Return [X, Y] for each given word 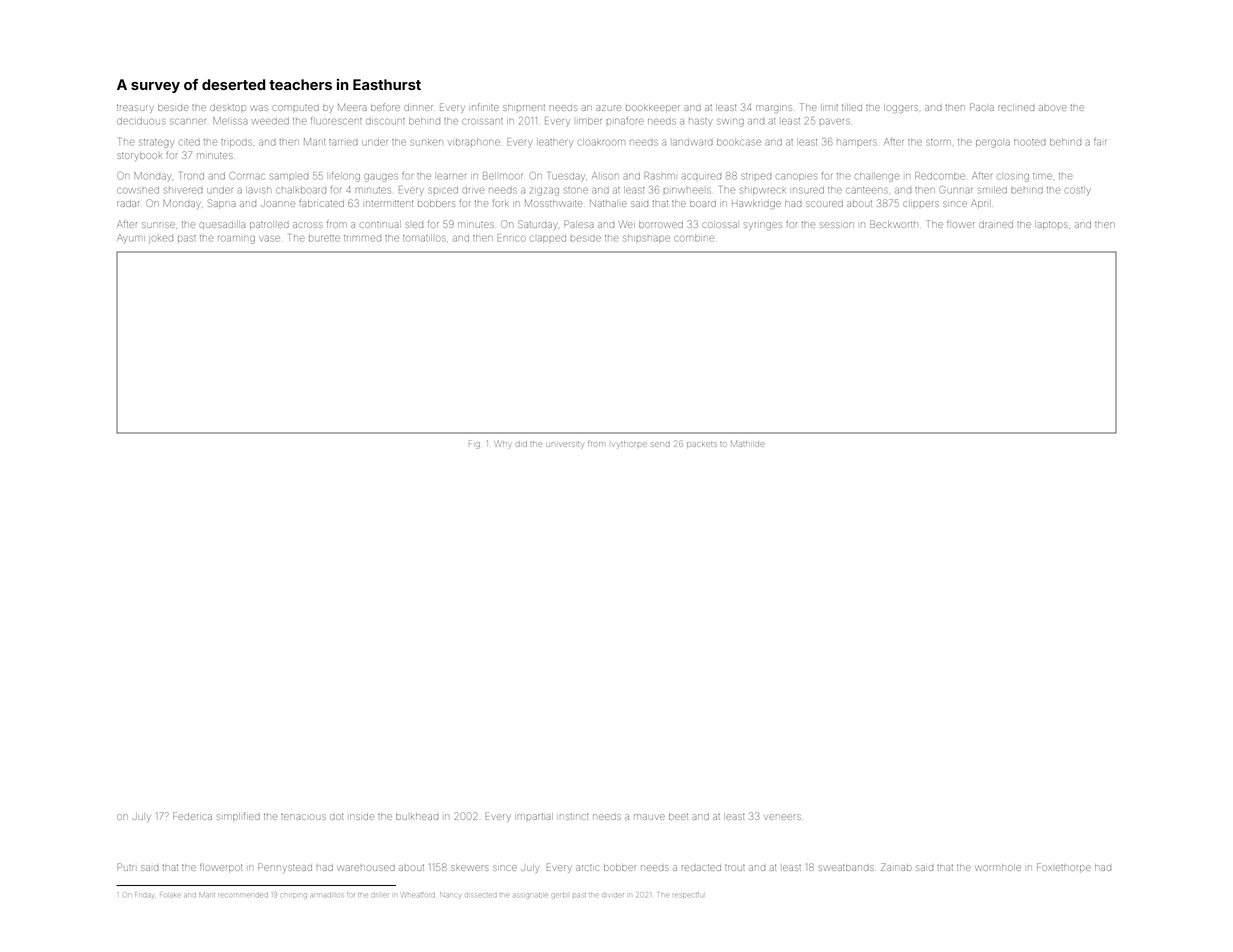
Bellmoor [502, 176]
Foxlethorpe [1064, 867]
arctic [587, 867]
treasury [135, 108]
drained [996, 224]
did [521, 444]
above [1053, 108]
